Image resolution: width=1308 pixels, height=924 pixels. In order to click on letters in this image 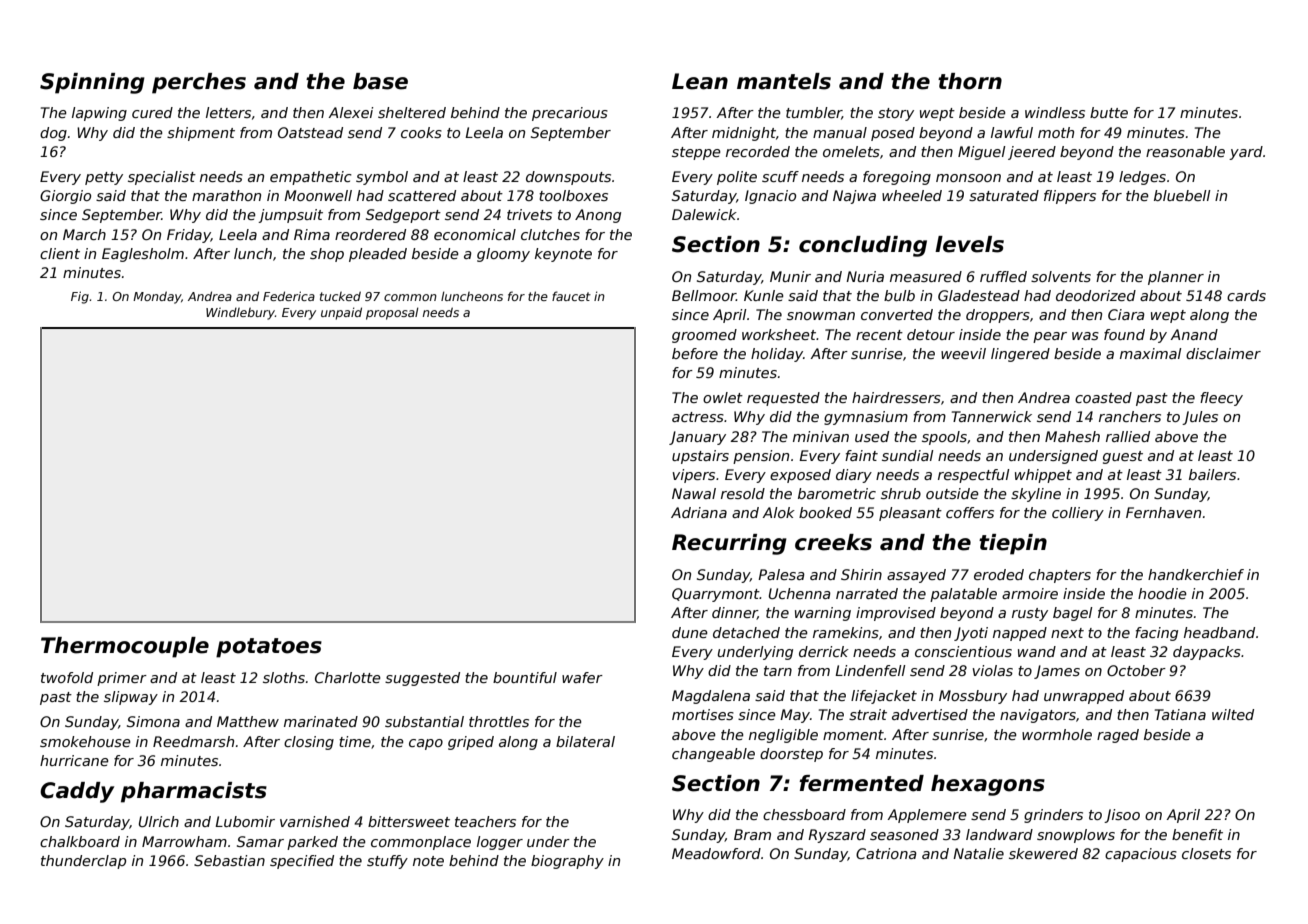, I will do `click(228, 112)`.
